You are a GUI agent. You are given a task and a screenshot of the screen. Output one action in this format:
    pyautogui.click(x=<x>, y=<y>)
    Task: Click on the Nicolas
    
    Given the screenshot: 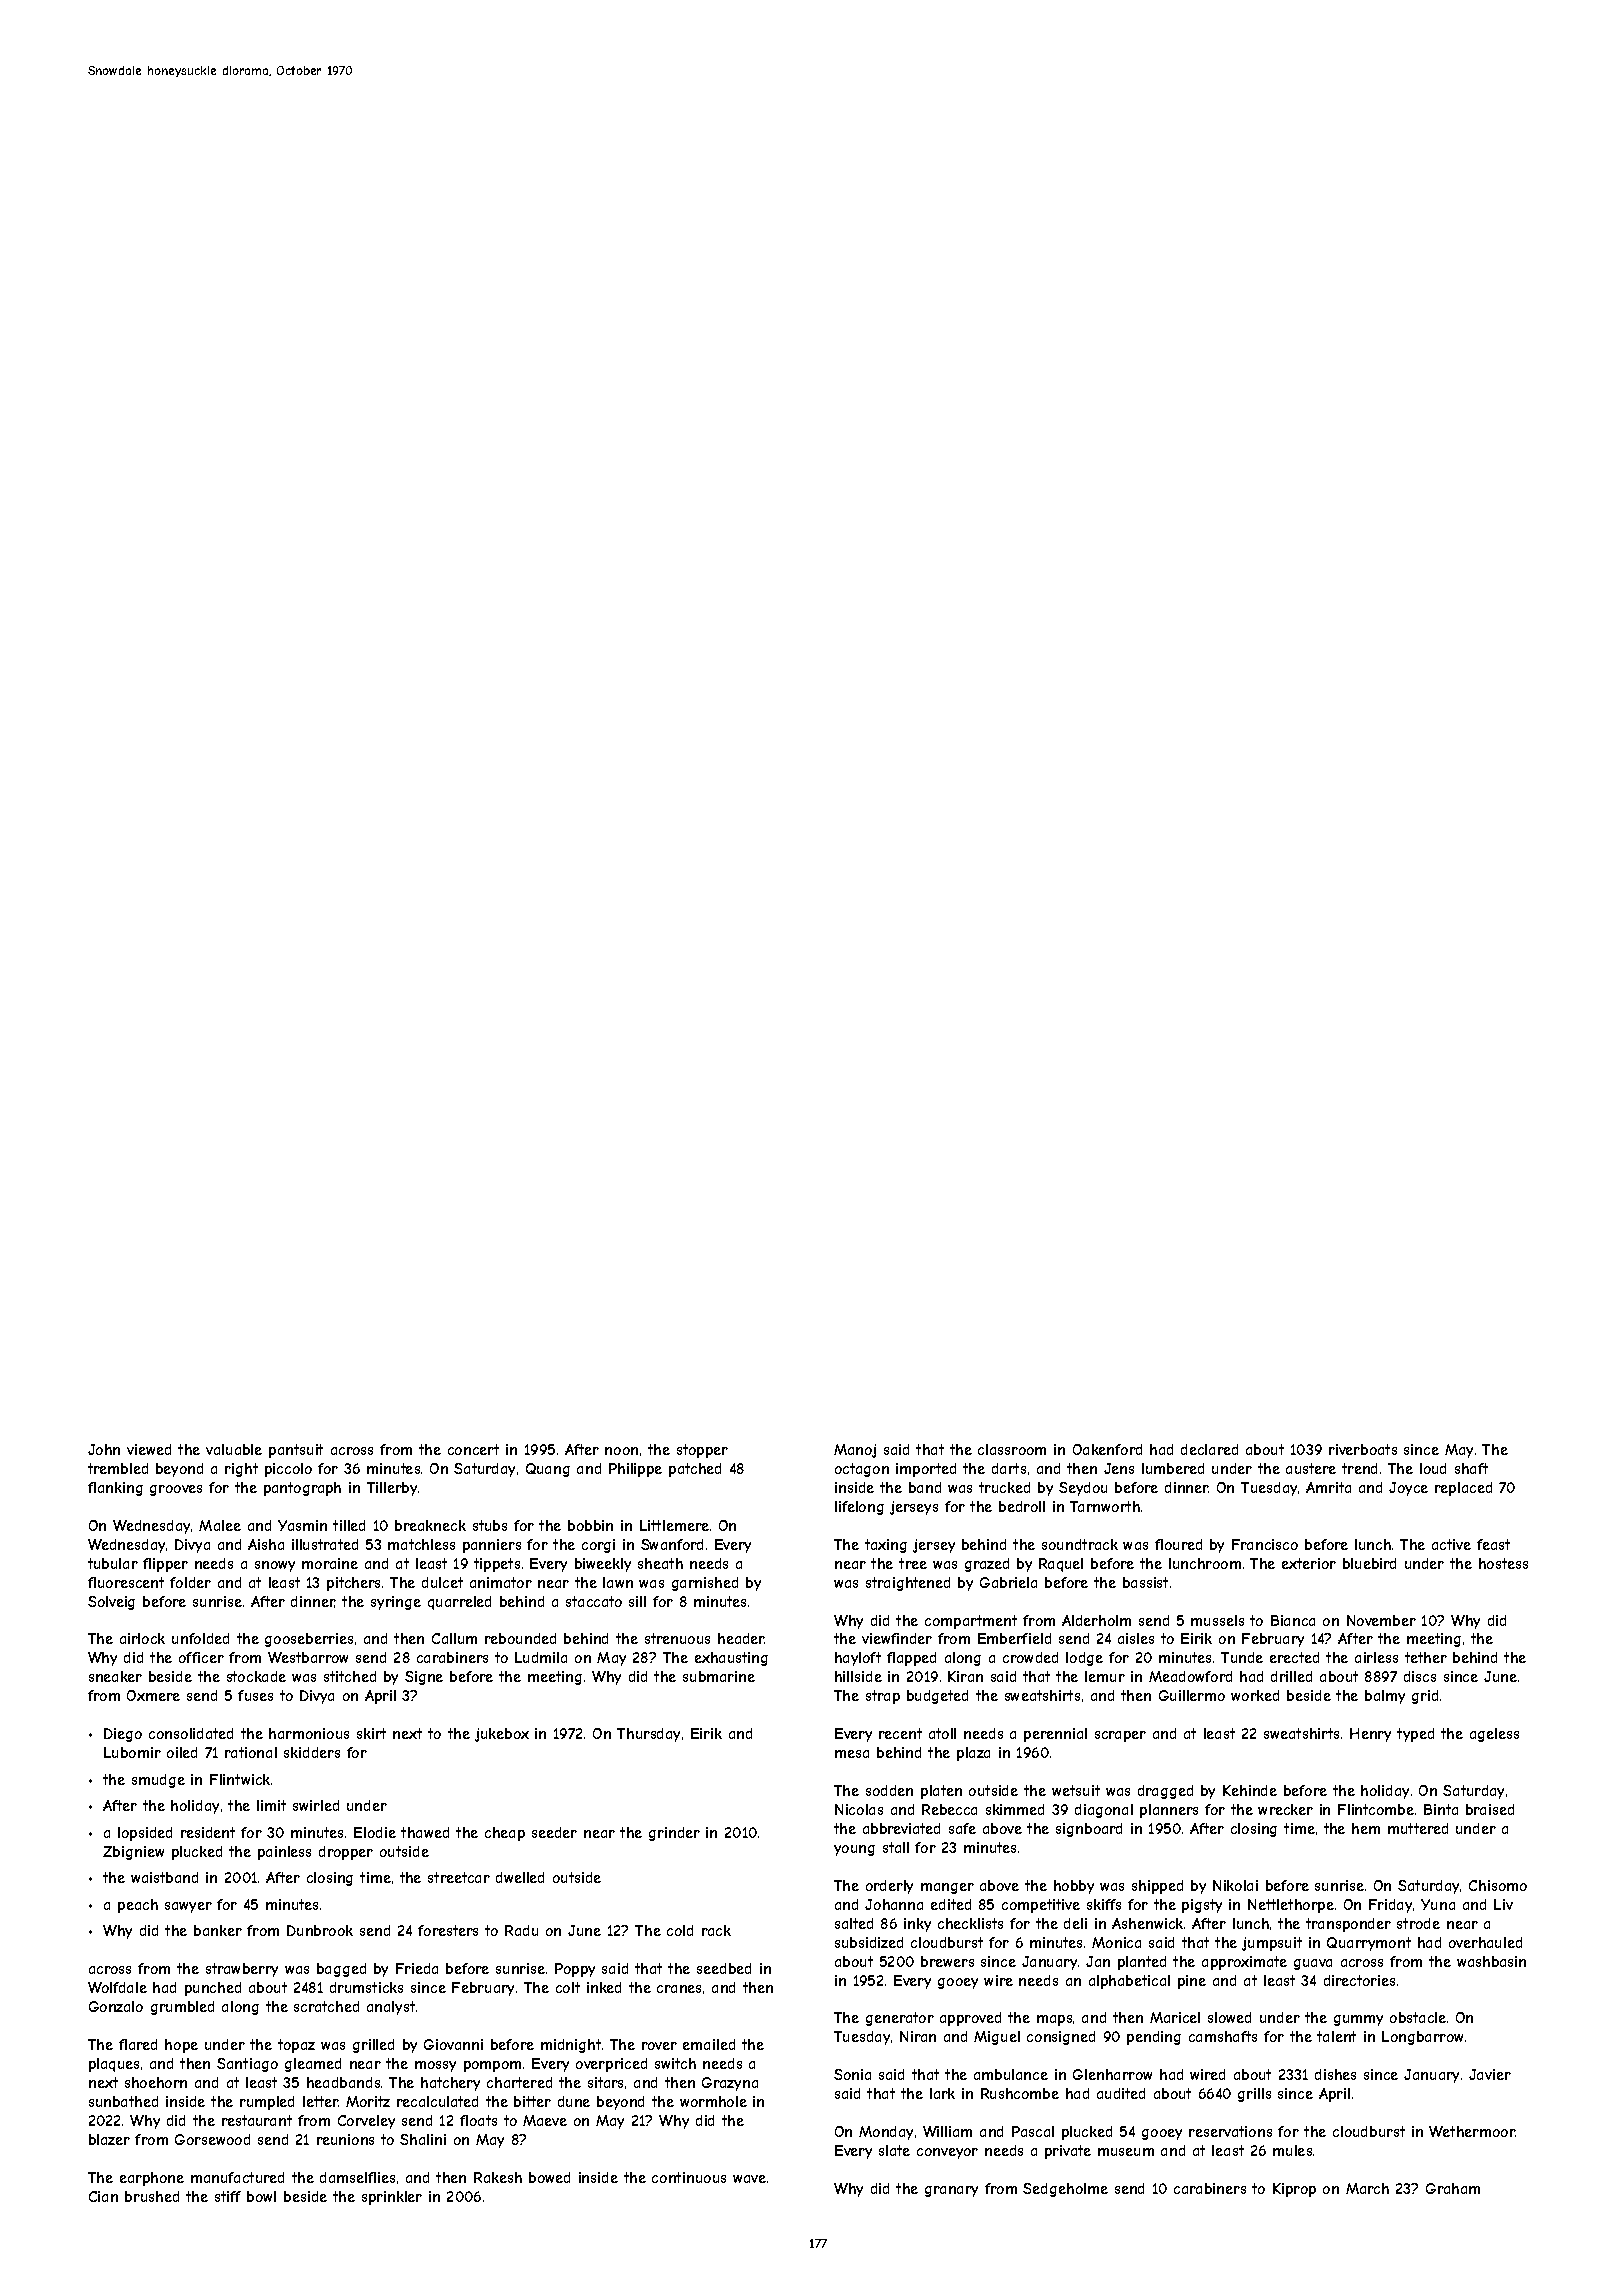 What is the action you would take?
    pyautogui.click(x=859, y=1809)
